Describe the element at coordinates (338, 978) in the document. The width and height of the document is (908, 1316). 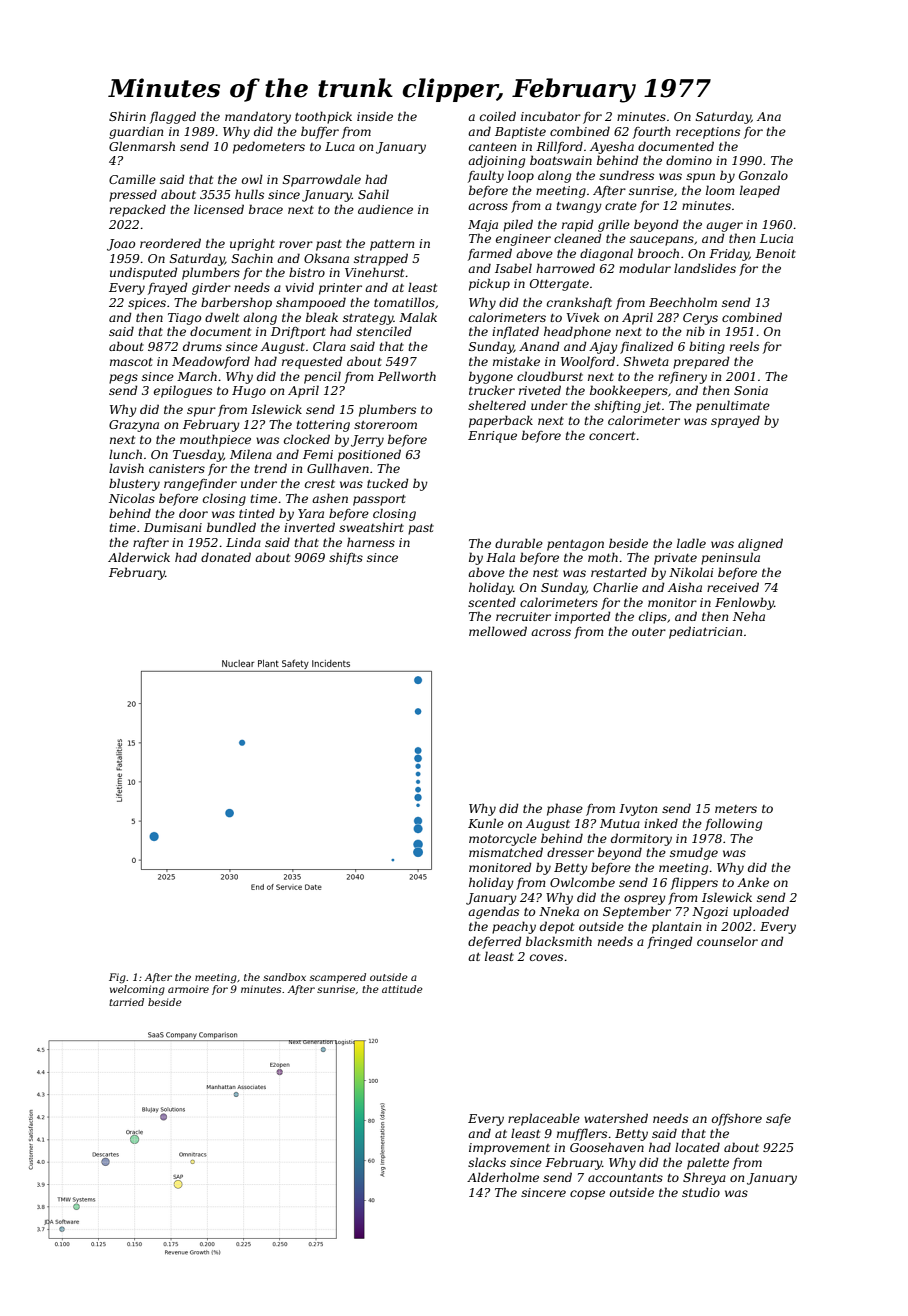
I see `scampered` at that location.
